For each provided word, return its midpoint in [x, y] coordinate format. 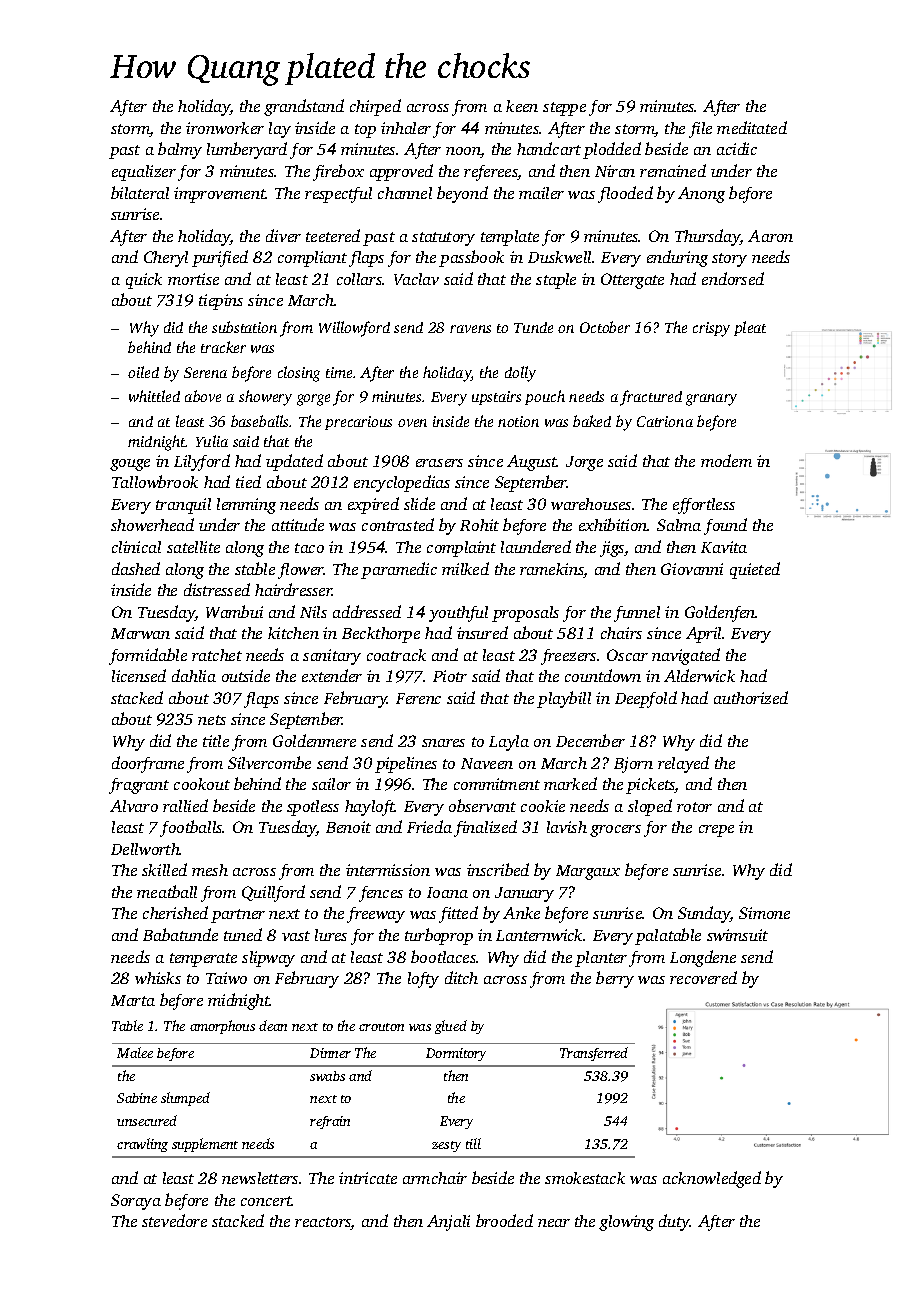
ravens [470, 329]
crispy [711, 329]
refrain [330, 1122]
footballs [191, 828]
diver [283, 235]
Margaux [588, 872]
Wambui [234, 611]
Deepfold [646, 699]
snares [443, 743]
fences [381, 894]
